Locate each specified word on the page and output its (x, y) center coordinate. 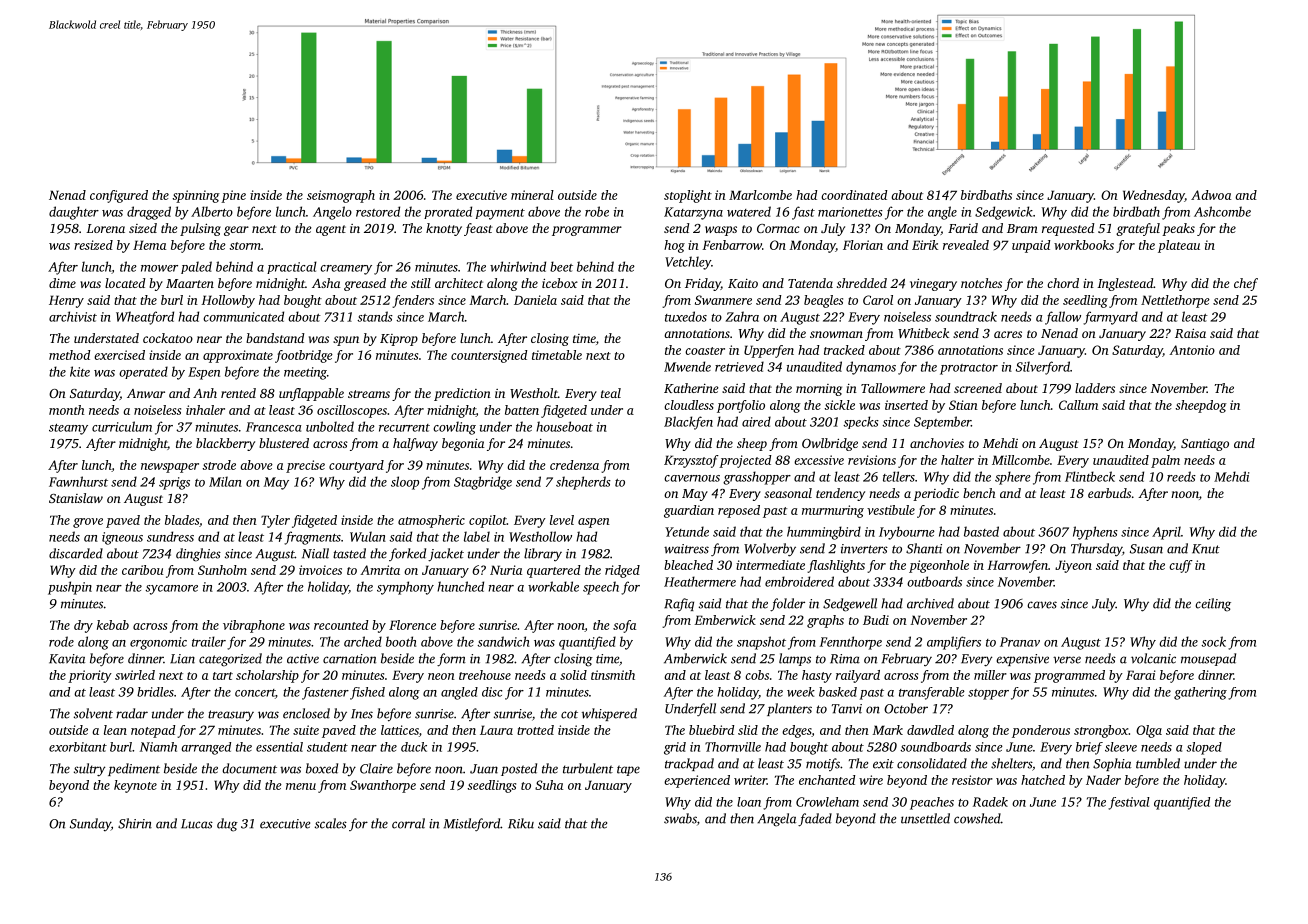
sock (1213, 641)
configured (119, 196)
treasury (231, 716)
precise (305, 466)
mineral (532, 195)
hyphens (1095, 533)
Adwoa (1211, 195)
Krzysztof (691, 461)
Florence (412, 625)
